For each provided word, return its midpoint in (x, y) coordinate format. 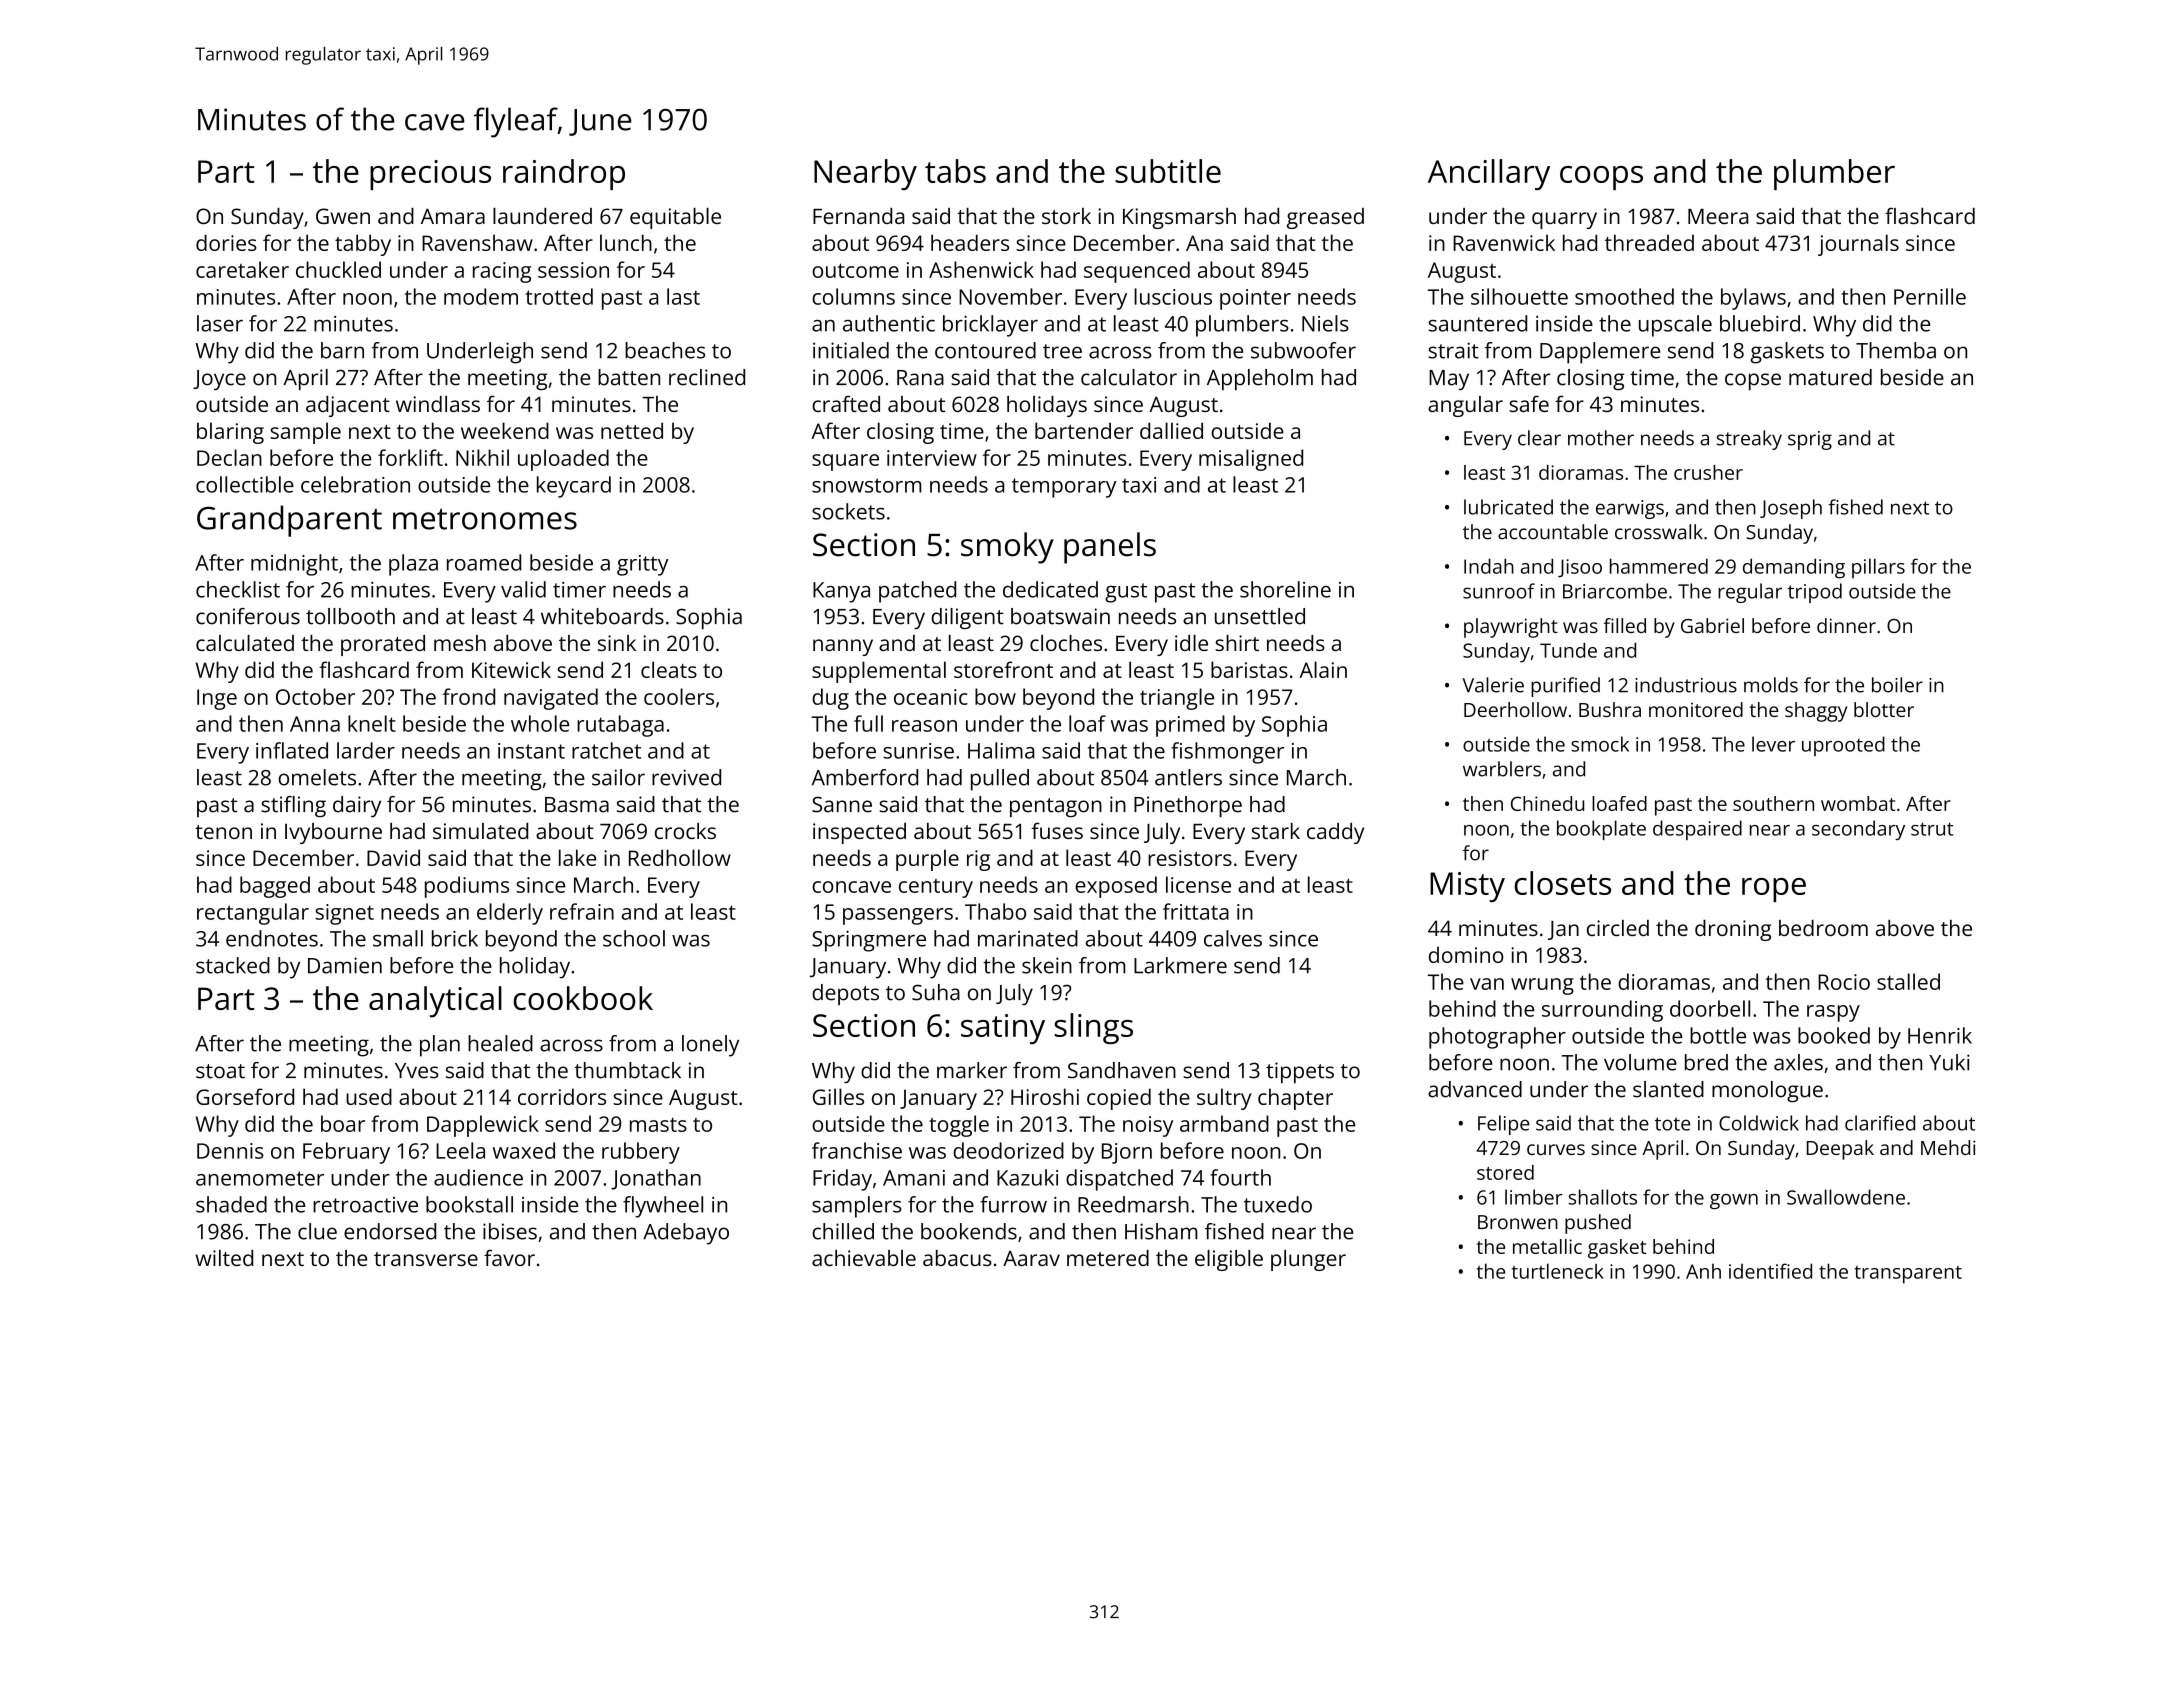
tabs (955, 171)
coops (1601, 178)
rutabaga (620, 726)
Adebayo (686, 1234)
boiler (1897, 685)
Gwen (343, 216)
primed (1190, 726)
